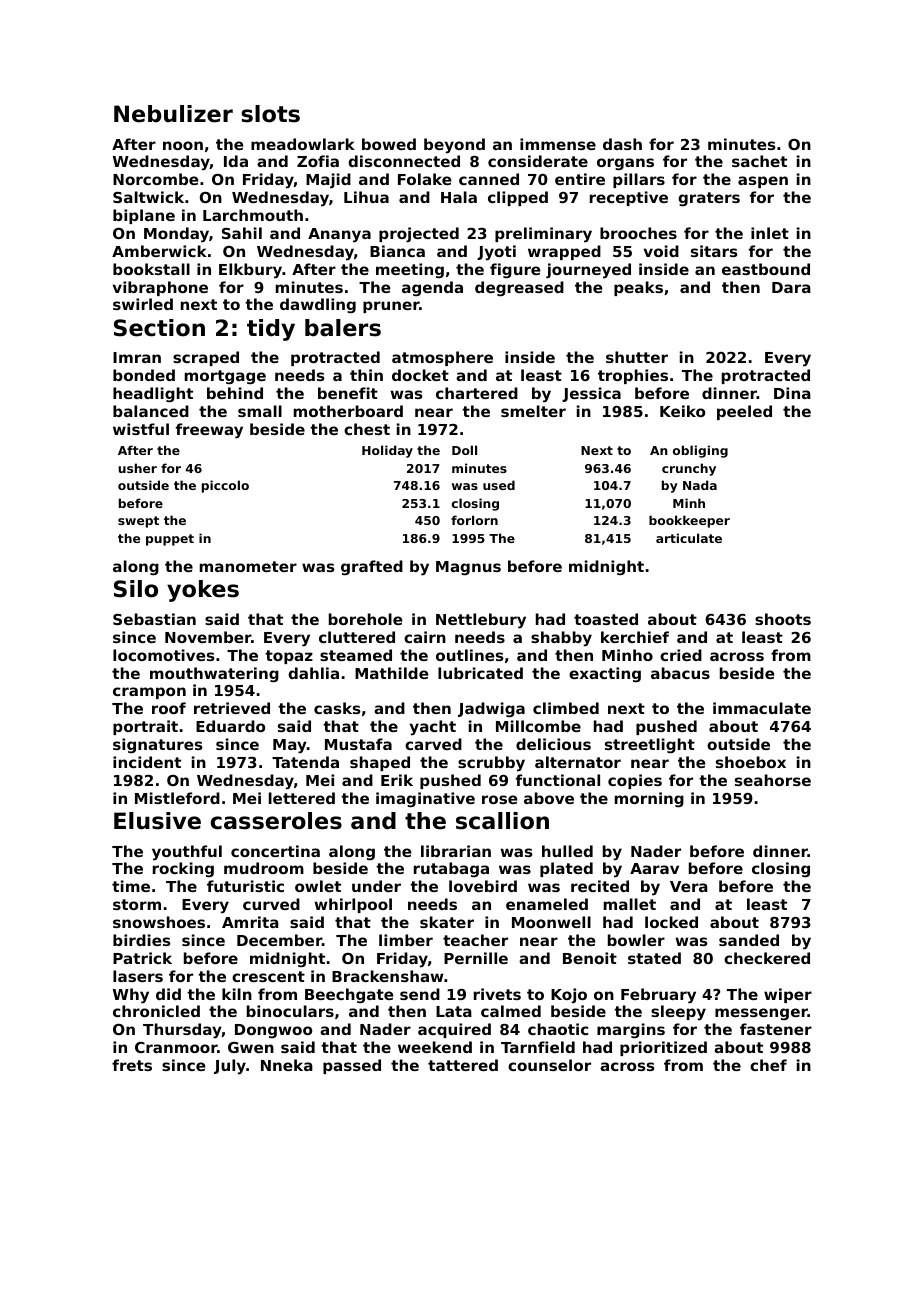  I want to click on shabby, so click(561, 639).
